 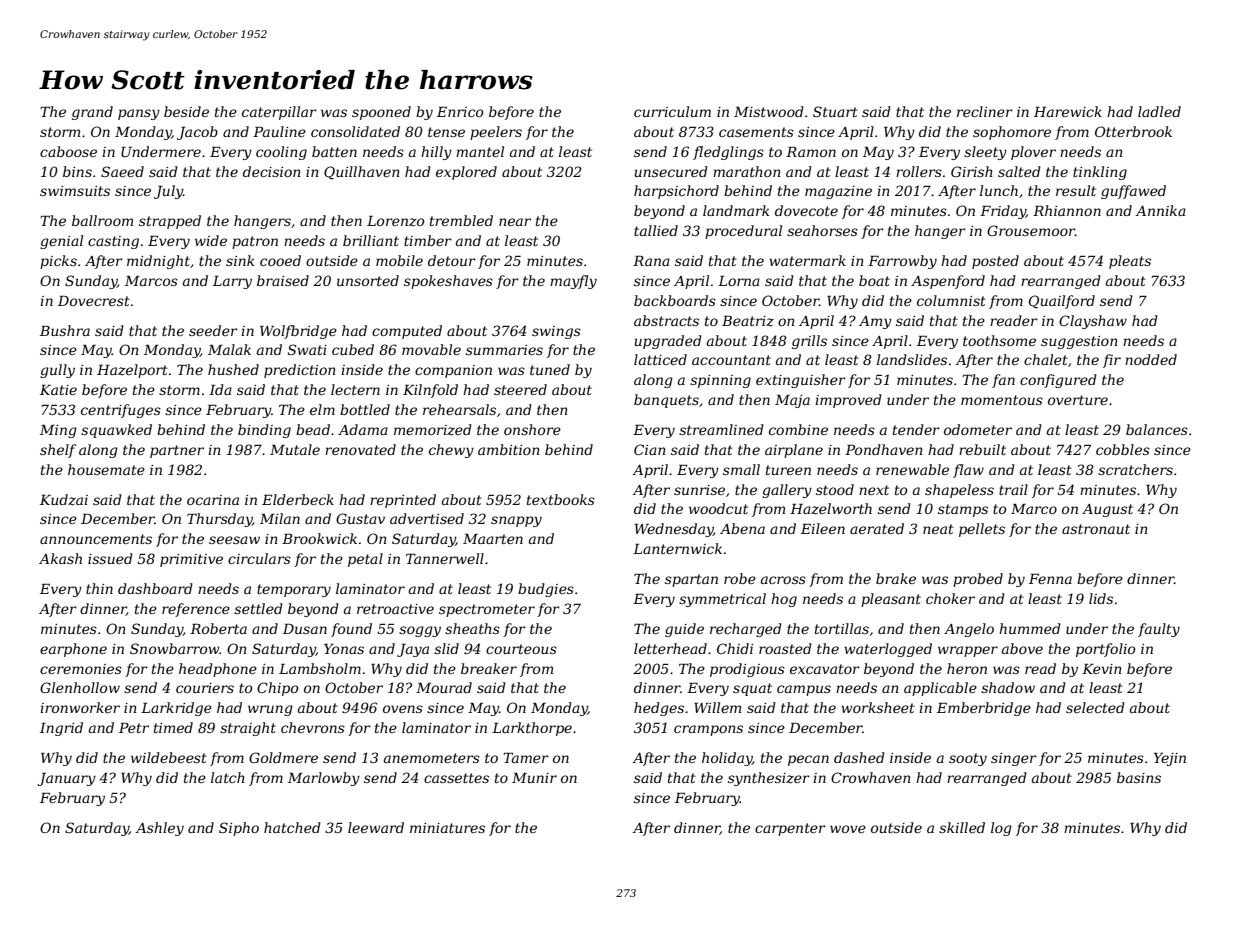 I want to click on Girish, so click(x=972, y=171).
